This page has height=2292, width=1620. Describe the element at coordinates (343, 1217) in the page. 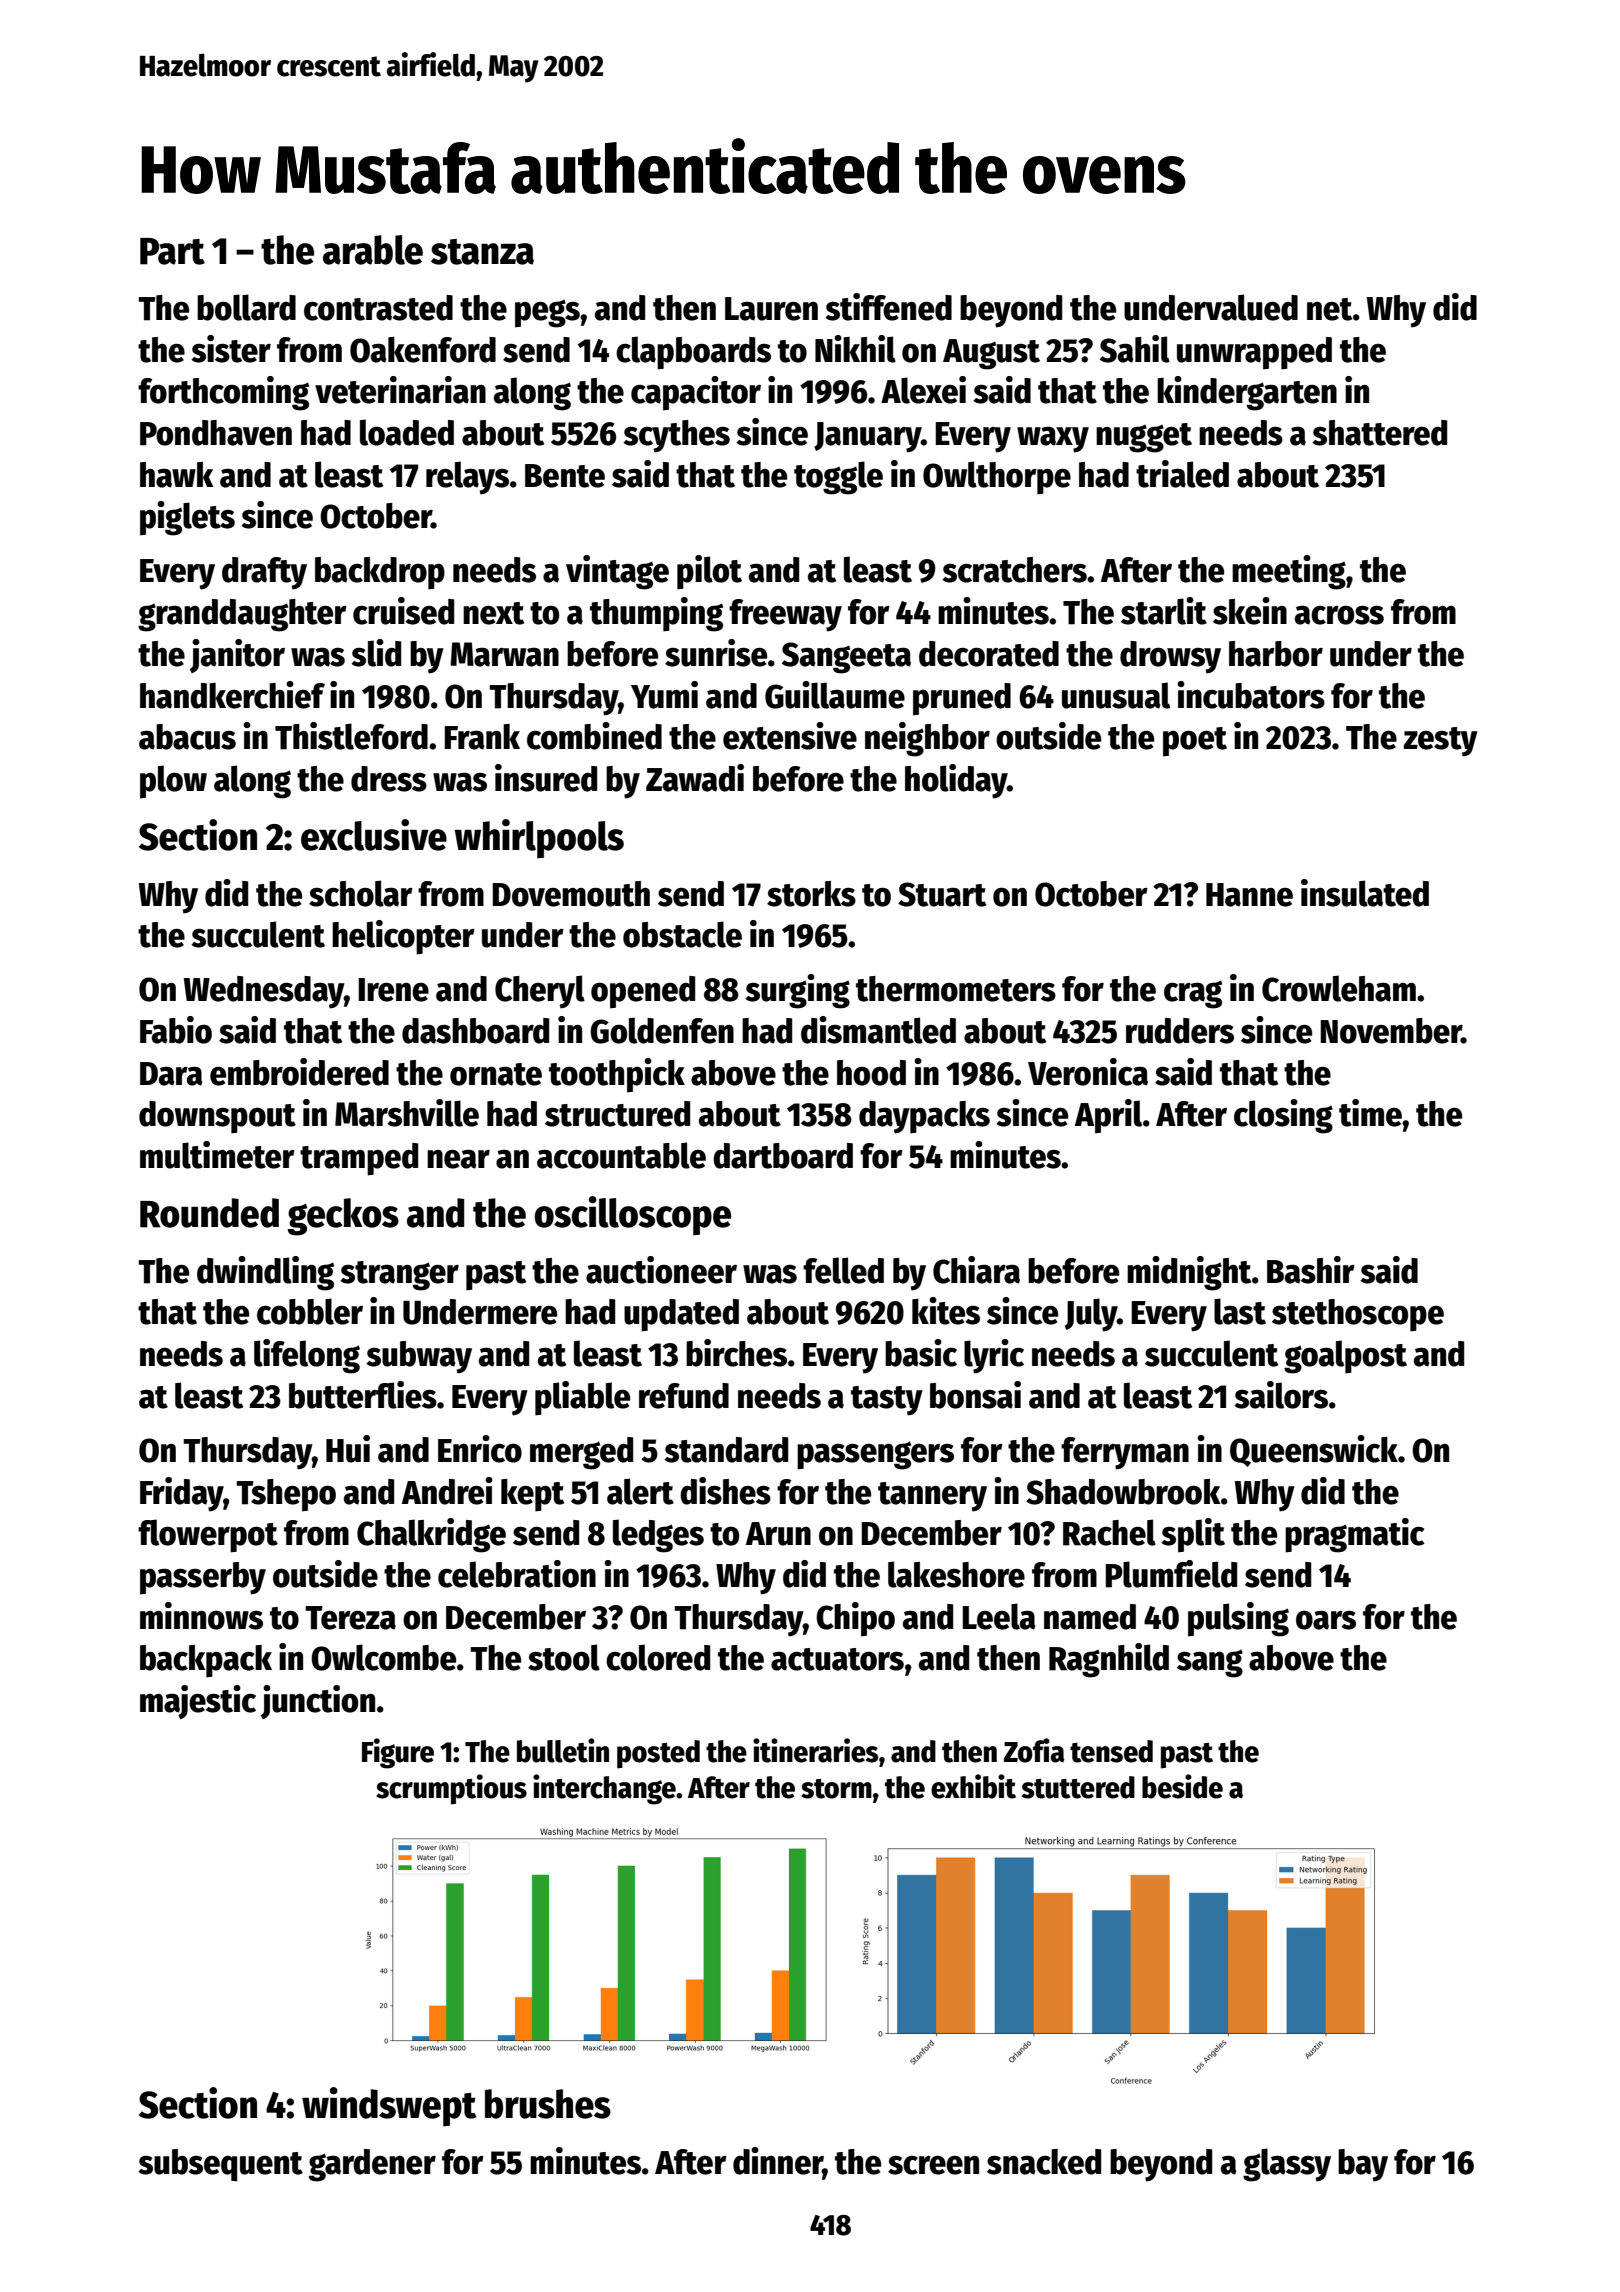

I see `geckos` at that location.
